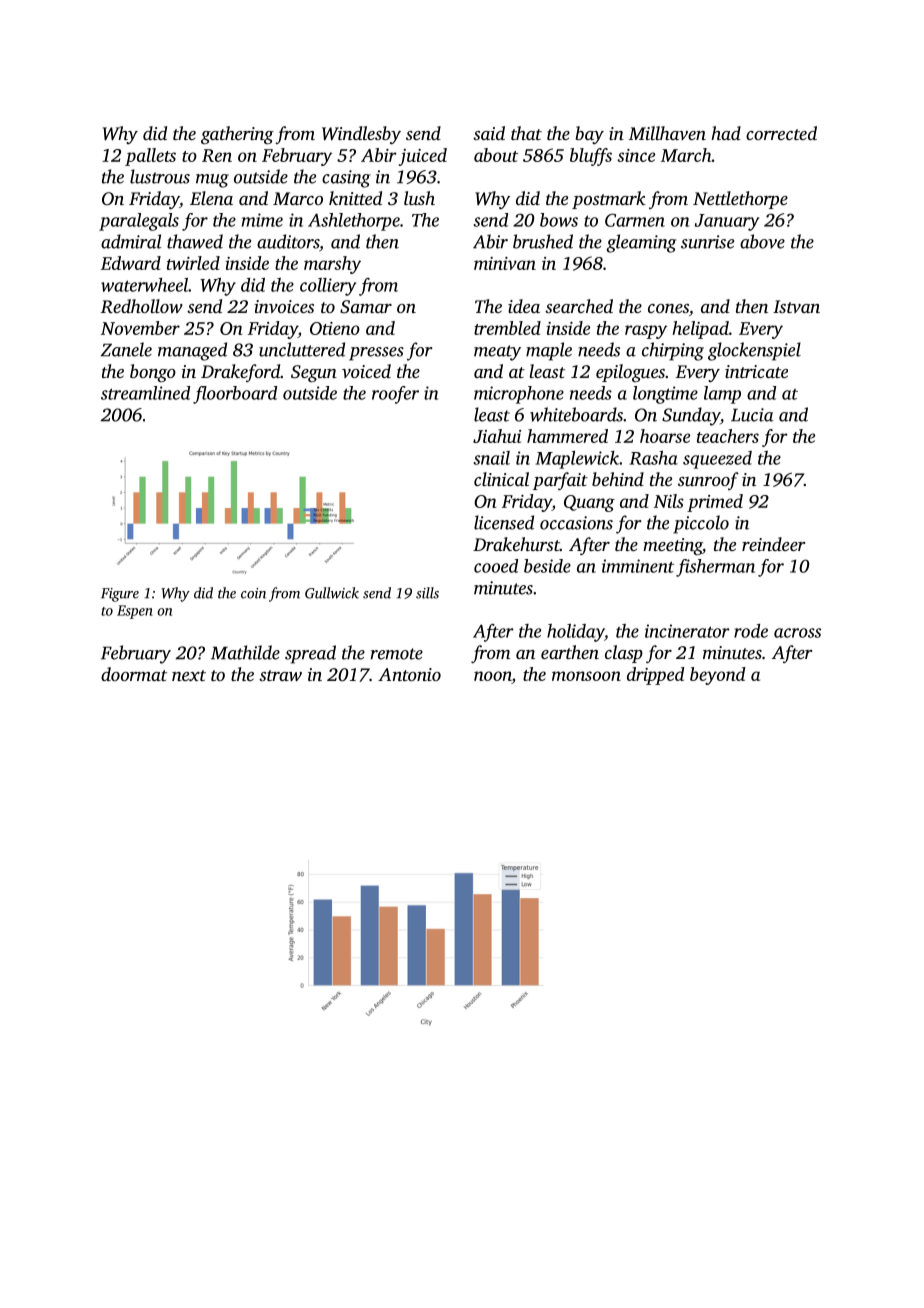 This image has height=1308, width=924. What do you see at coordinates (701, 330) in the image?
I see `helipad` at bounding box center [701, 330].
